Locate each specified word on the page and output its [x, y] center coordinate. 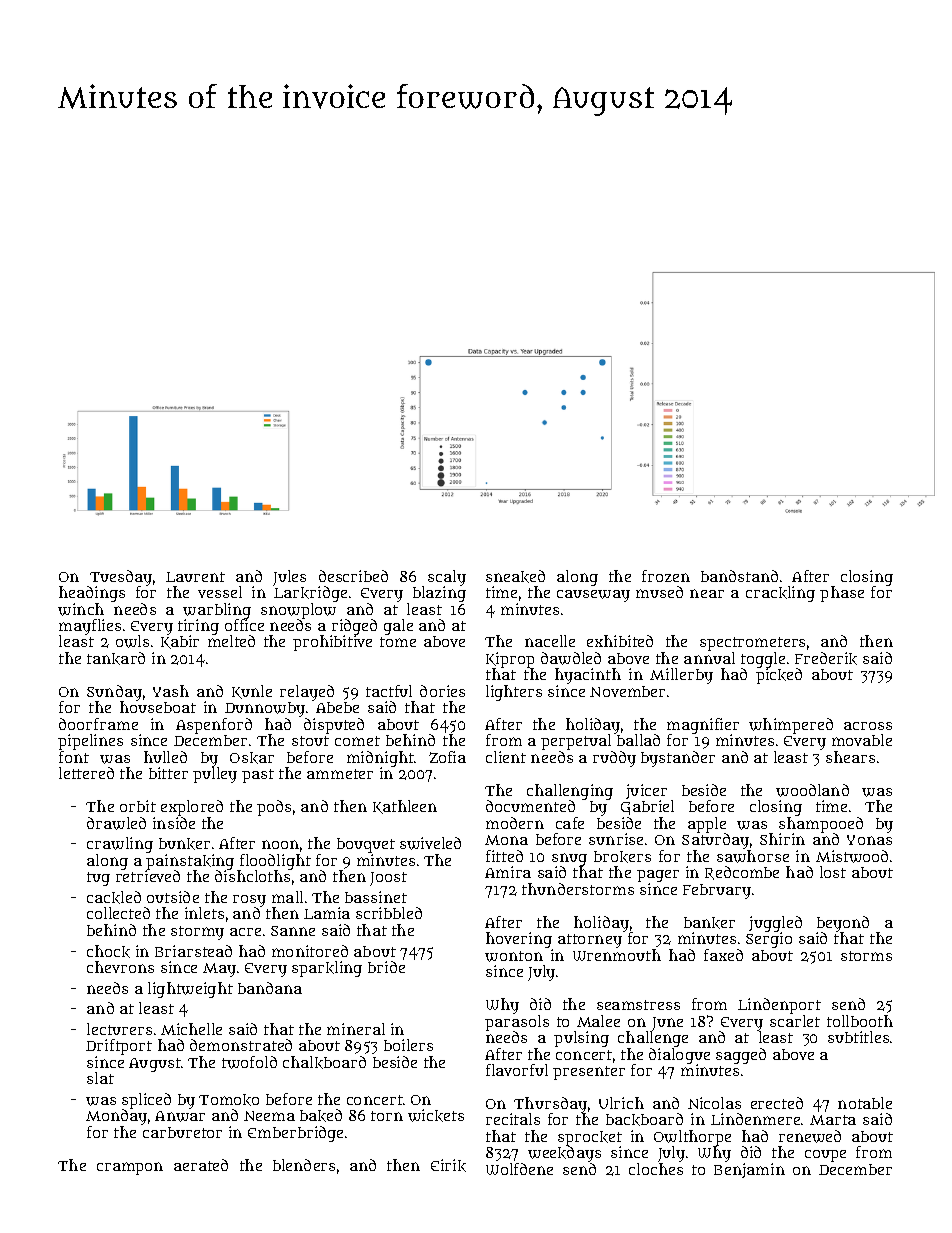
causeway [593, 596]
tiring [198, 627]
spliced [146, 1101]
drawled [116, 823]
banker [709, 923]
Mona [506, 840]
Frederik [826, 658]
